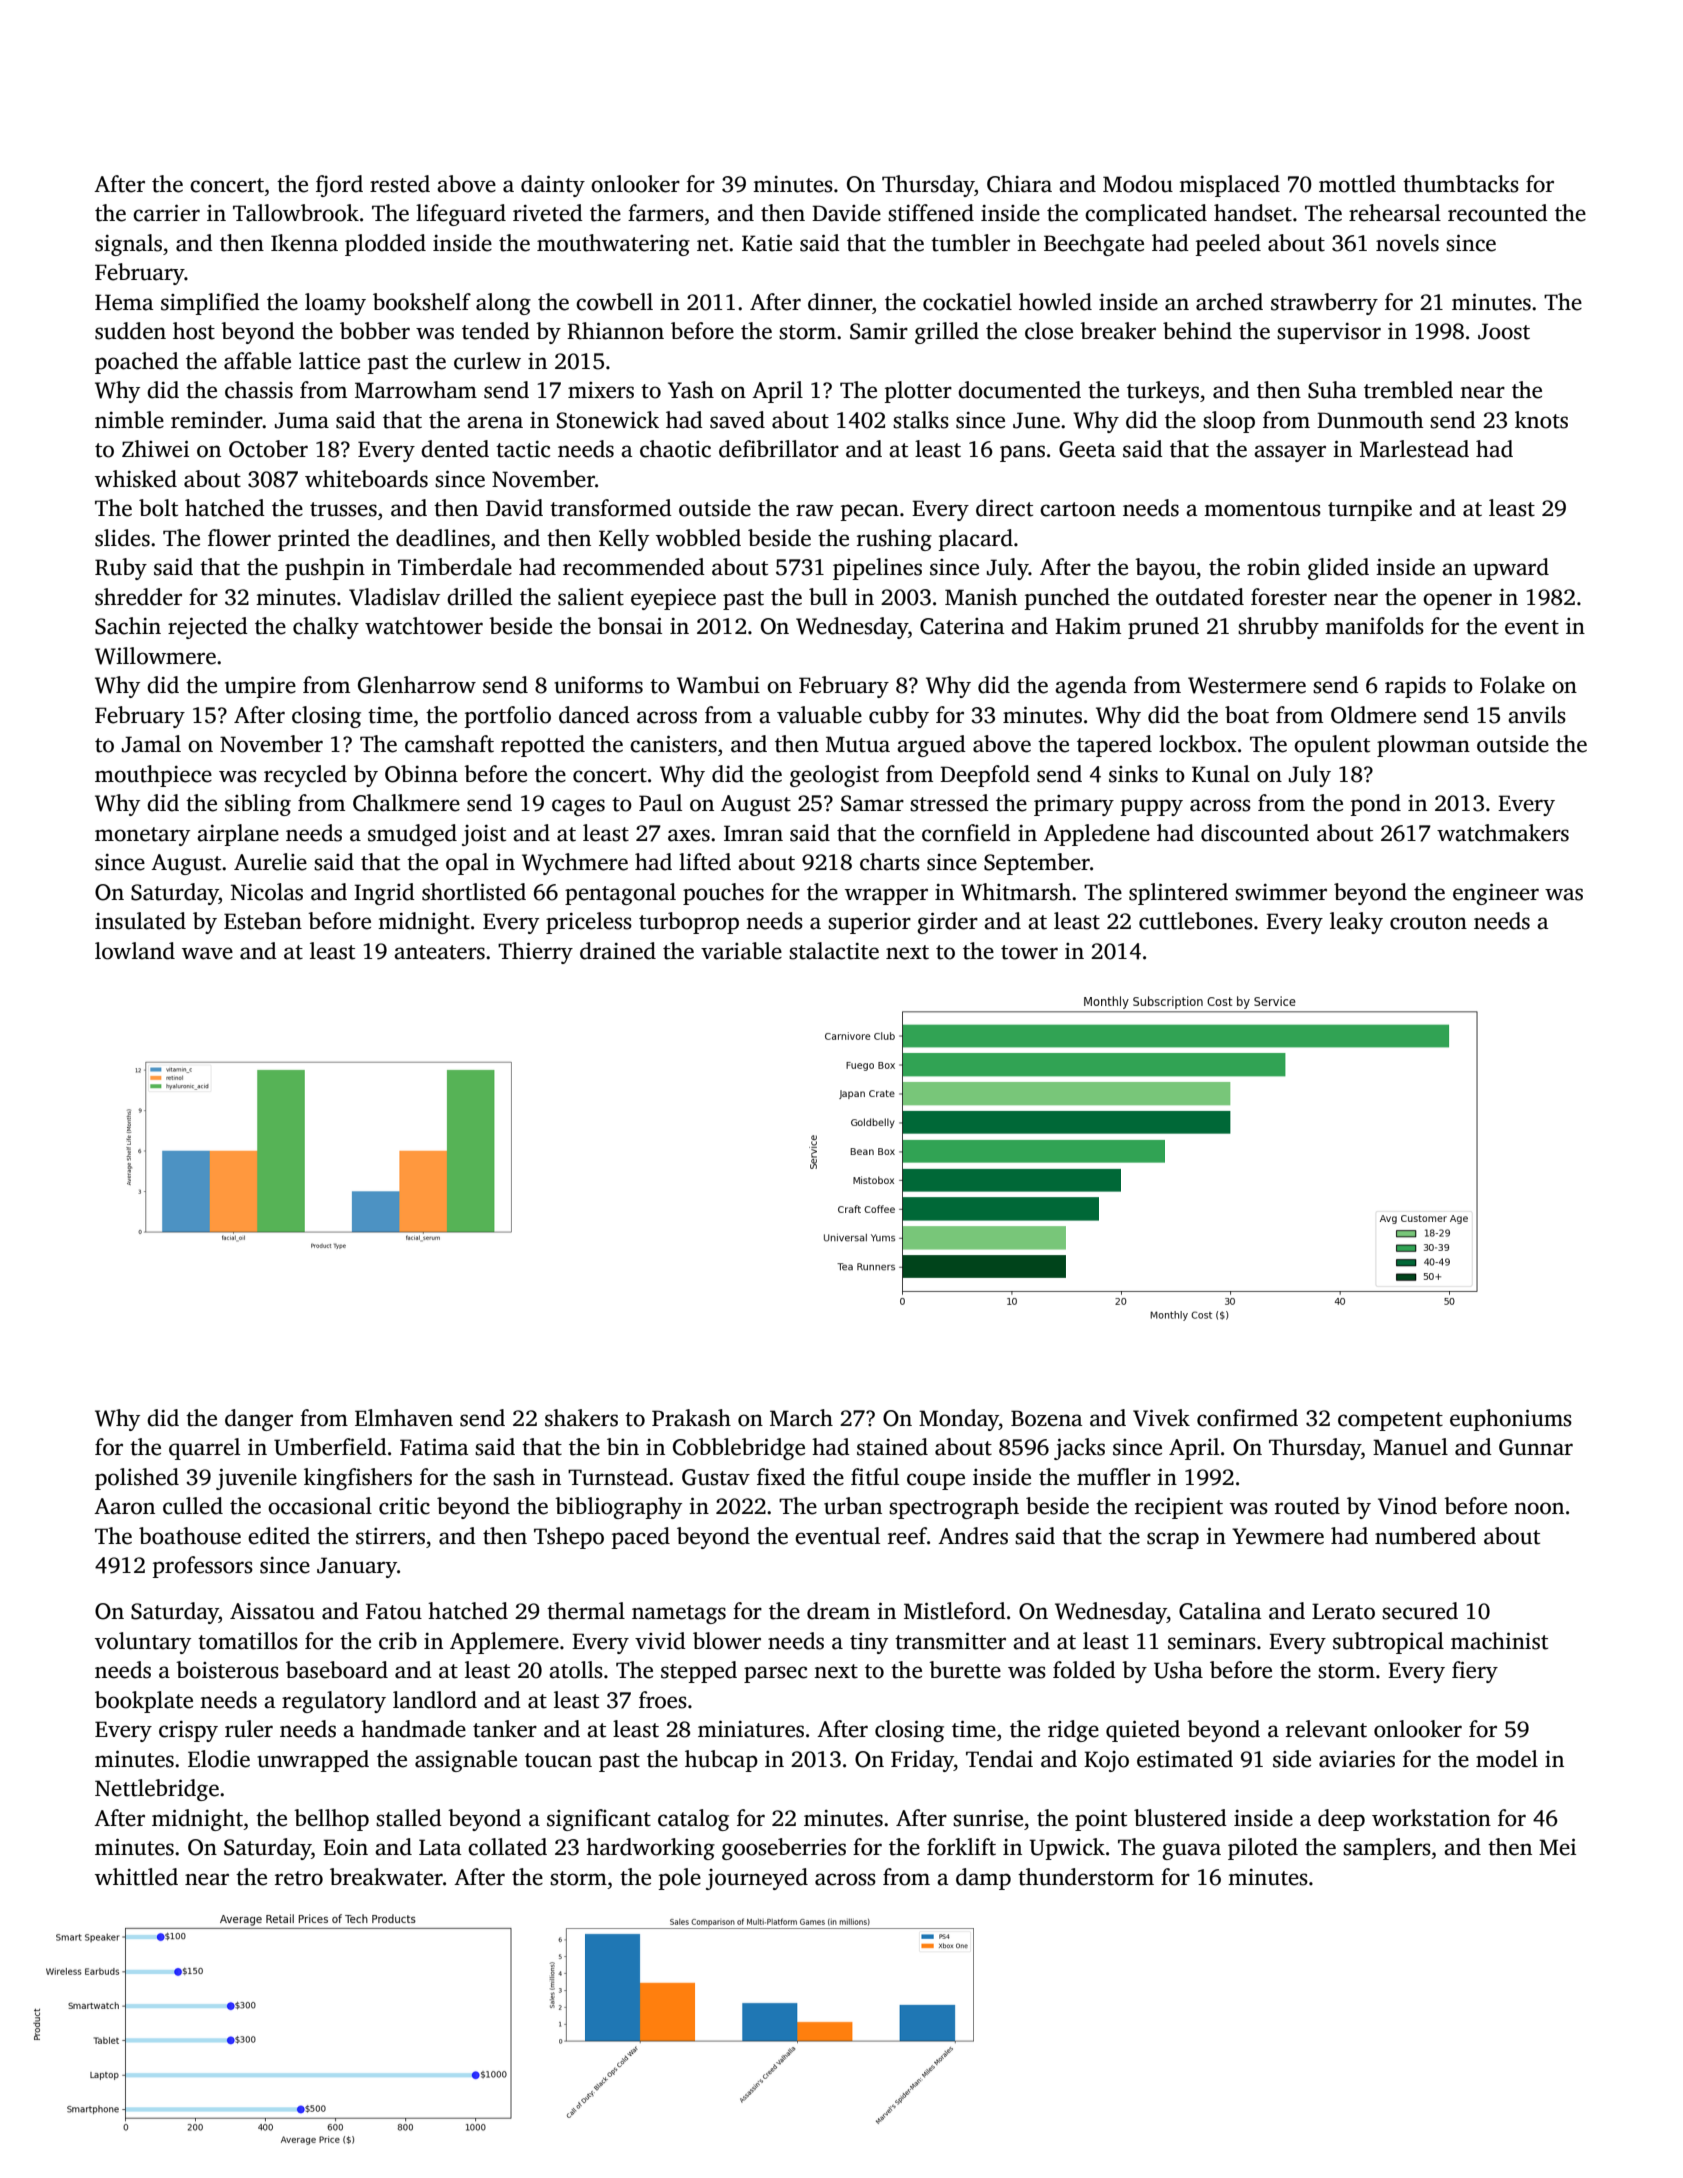  What do you see at coordinates (1357, 184) in the page?
I see `mottled` at bounding box center [1357, 184].
